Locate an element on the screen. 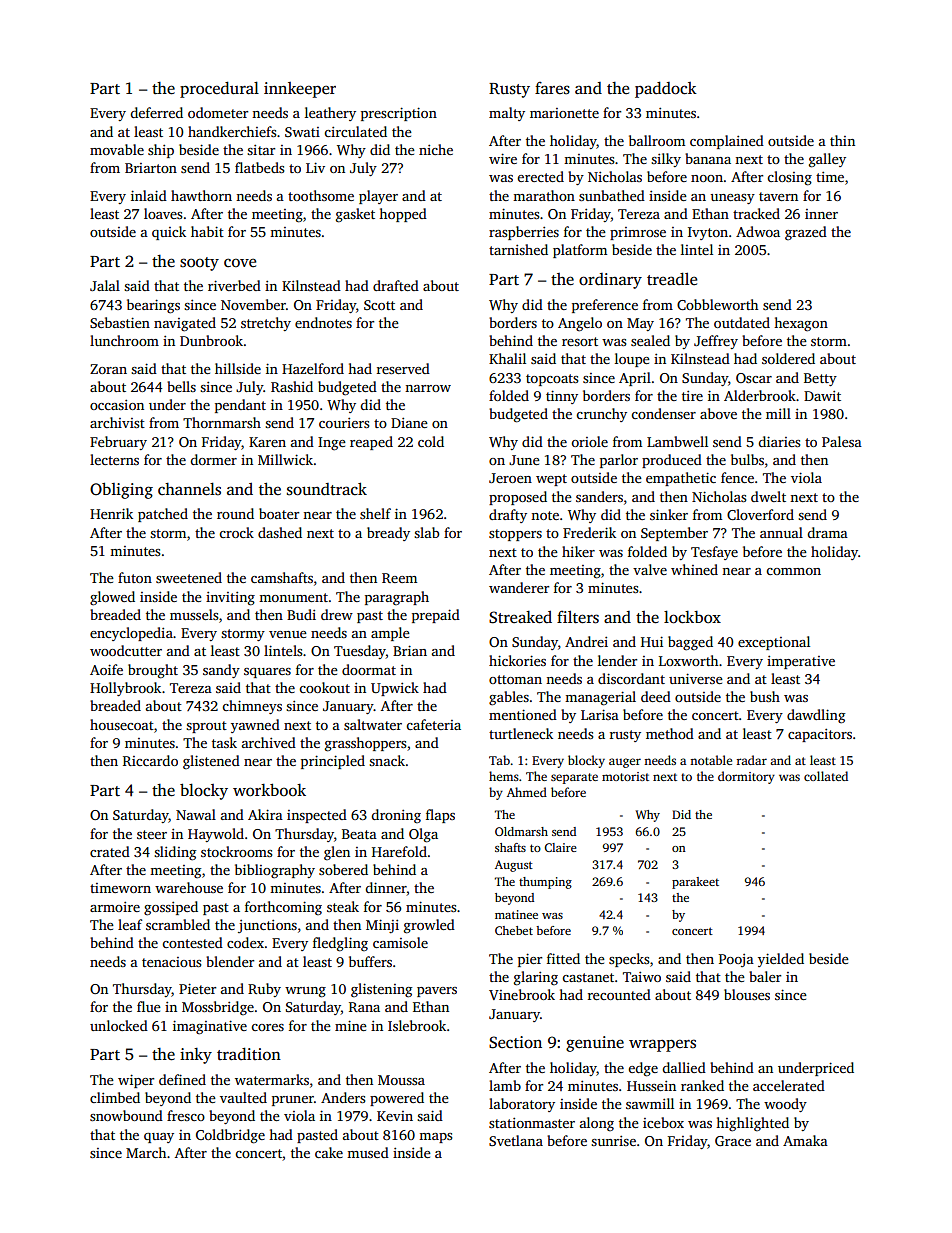  tarnished is located at coordinates (518, 249).
